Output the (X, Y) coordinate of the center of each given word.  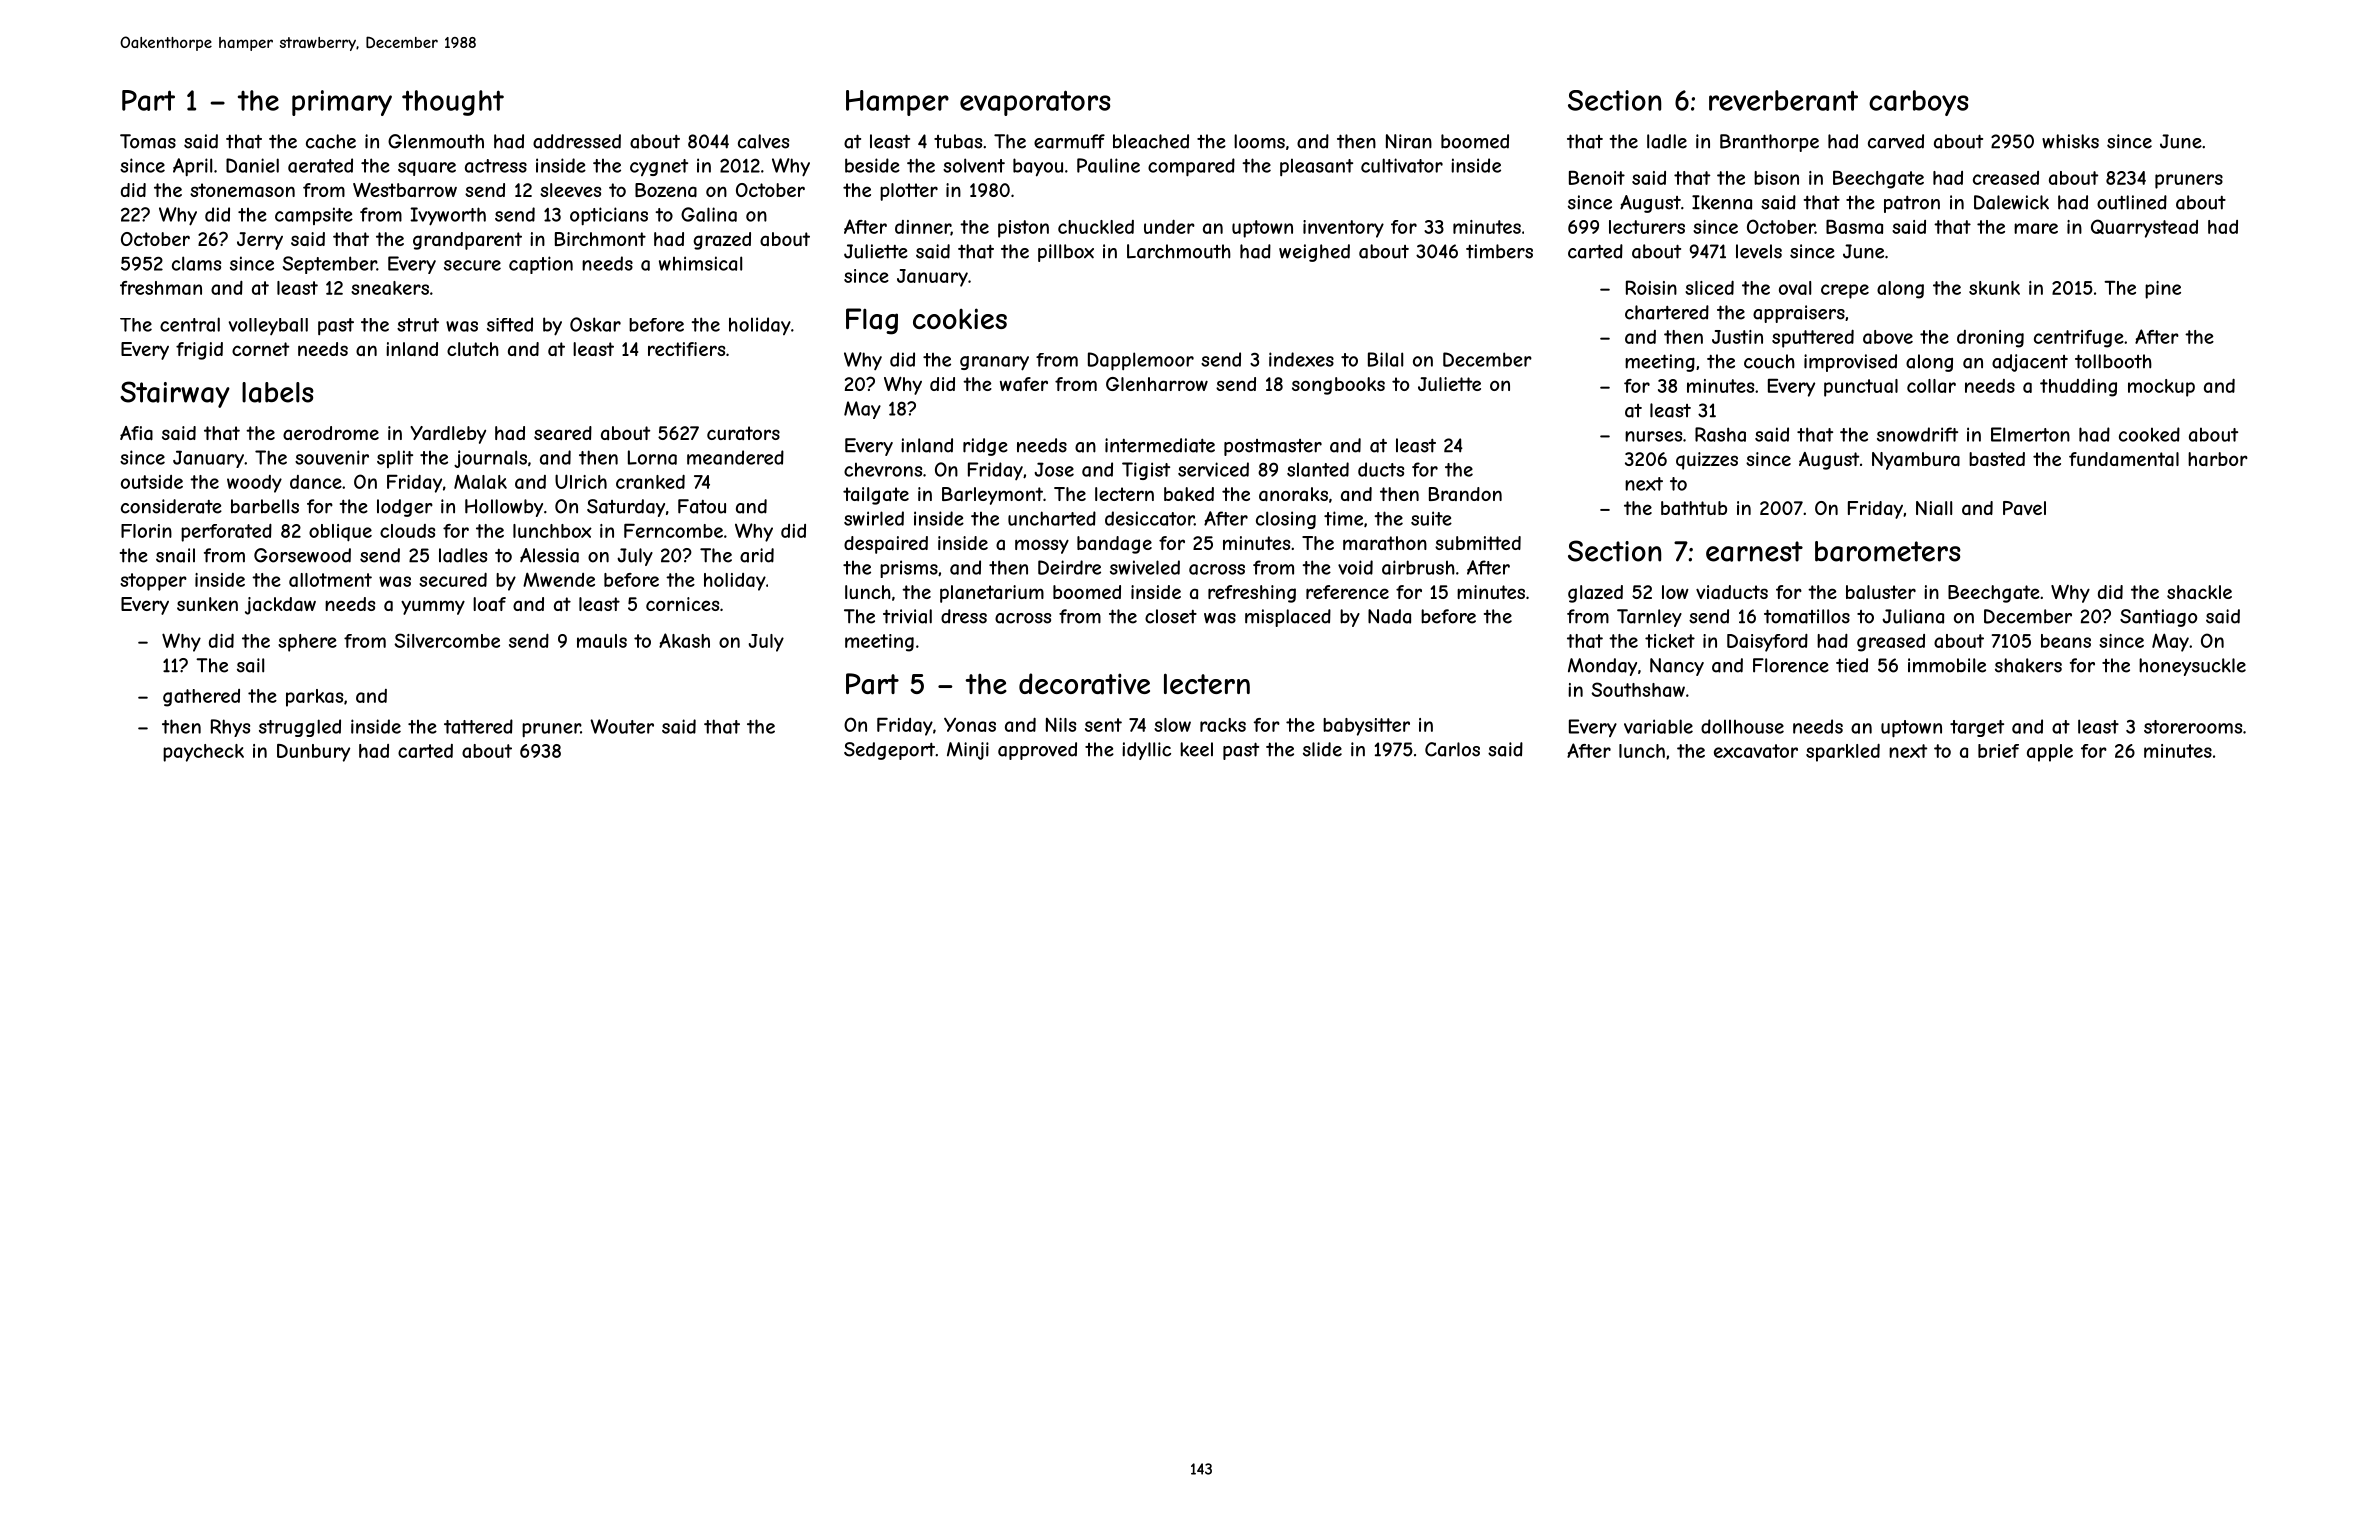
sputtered (1813, 339)
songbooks (1338, 386)
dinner (923, 227)
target (1977, 728)
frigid (199, 351)
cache (331, 141)
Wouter (622, 726)
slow (1172, 725)
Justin (1737, 337)
